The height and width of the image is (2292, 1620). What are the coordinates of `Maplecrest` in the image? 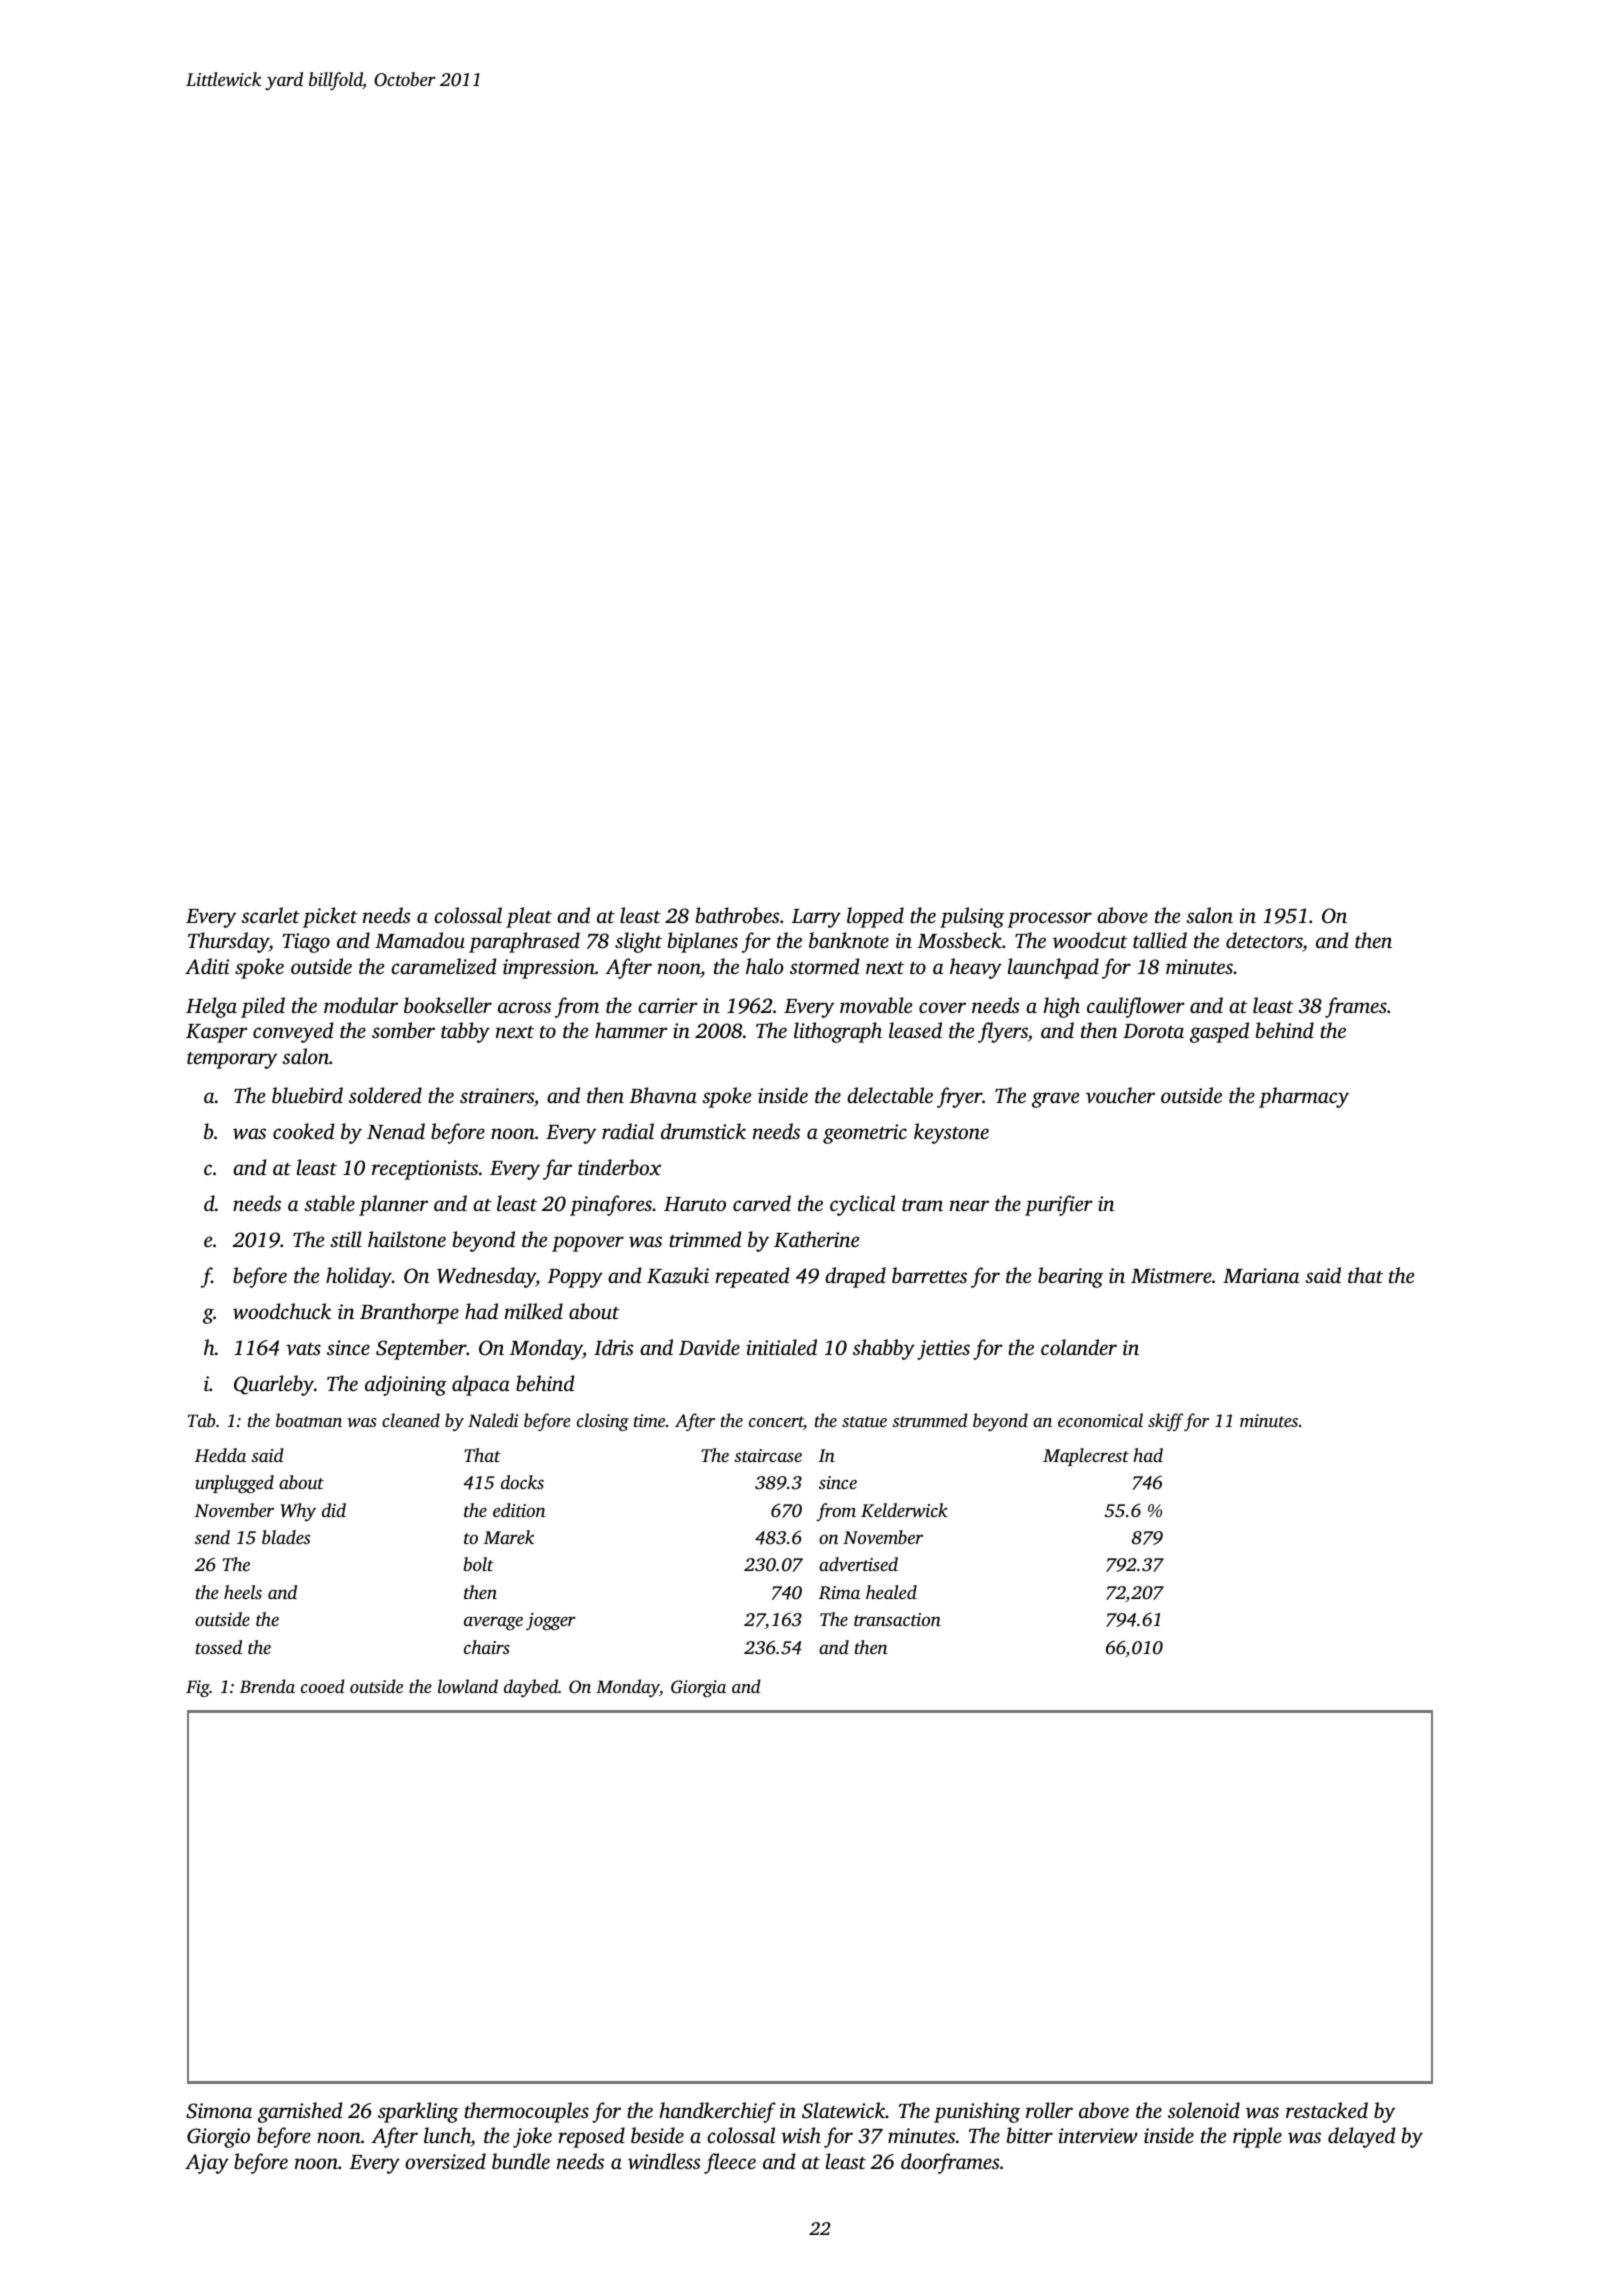 It's located at (1086, 1457).
